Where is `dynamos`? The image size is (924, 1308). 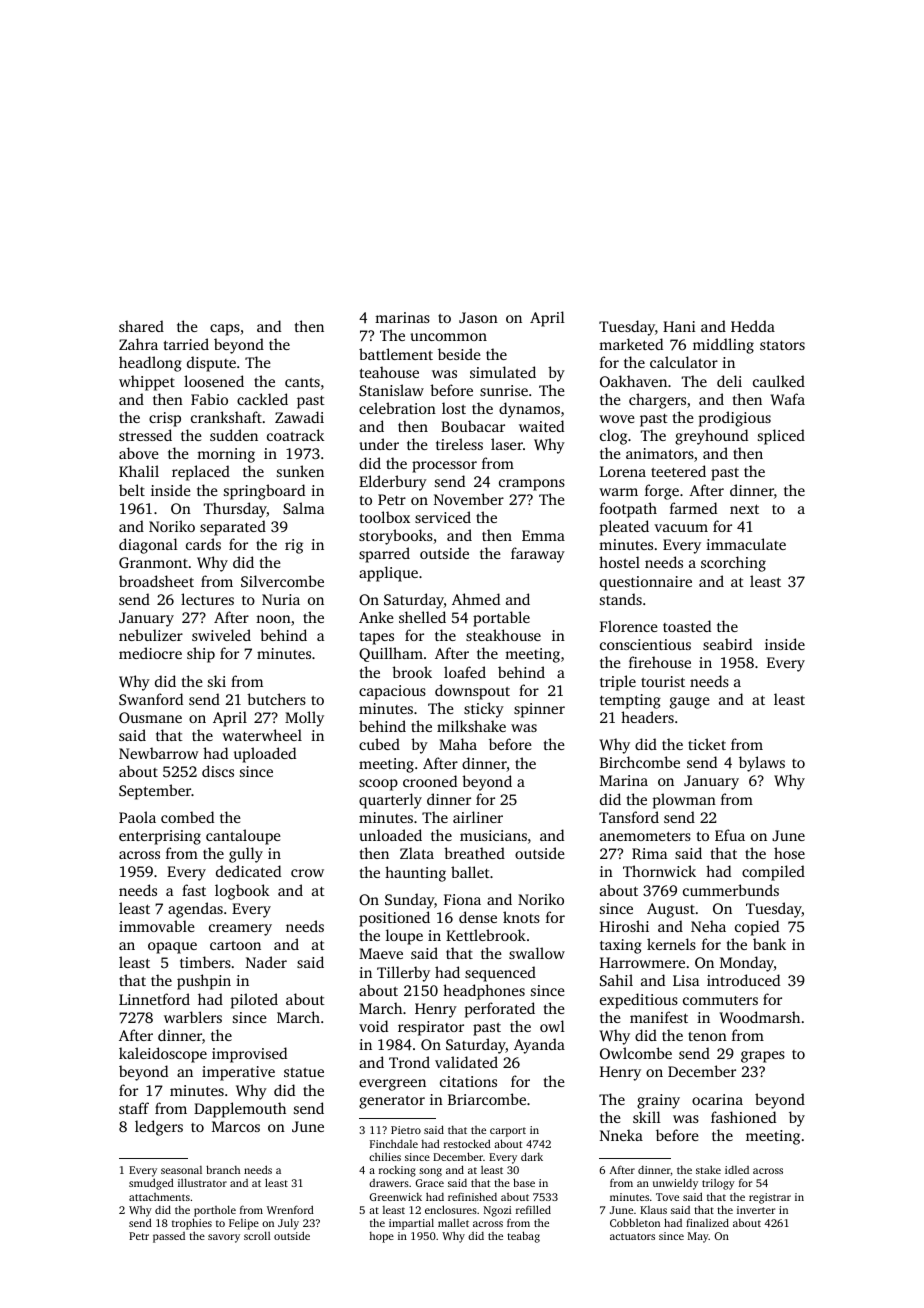
dynamos is located at coordinates (529, 410).
